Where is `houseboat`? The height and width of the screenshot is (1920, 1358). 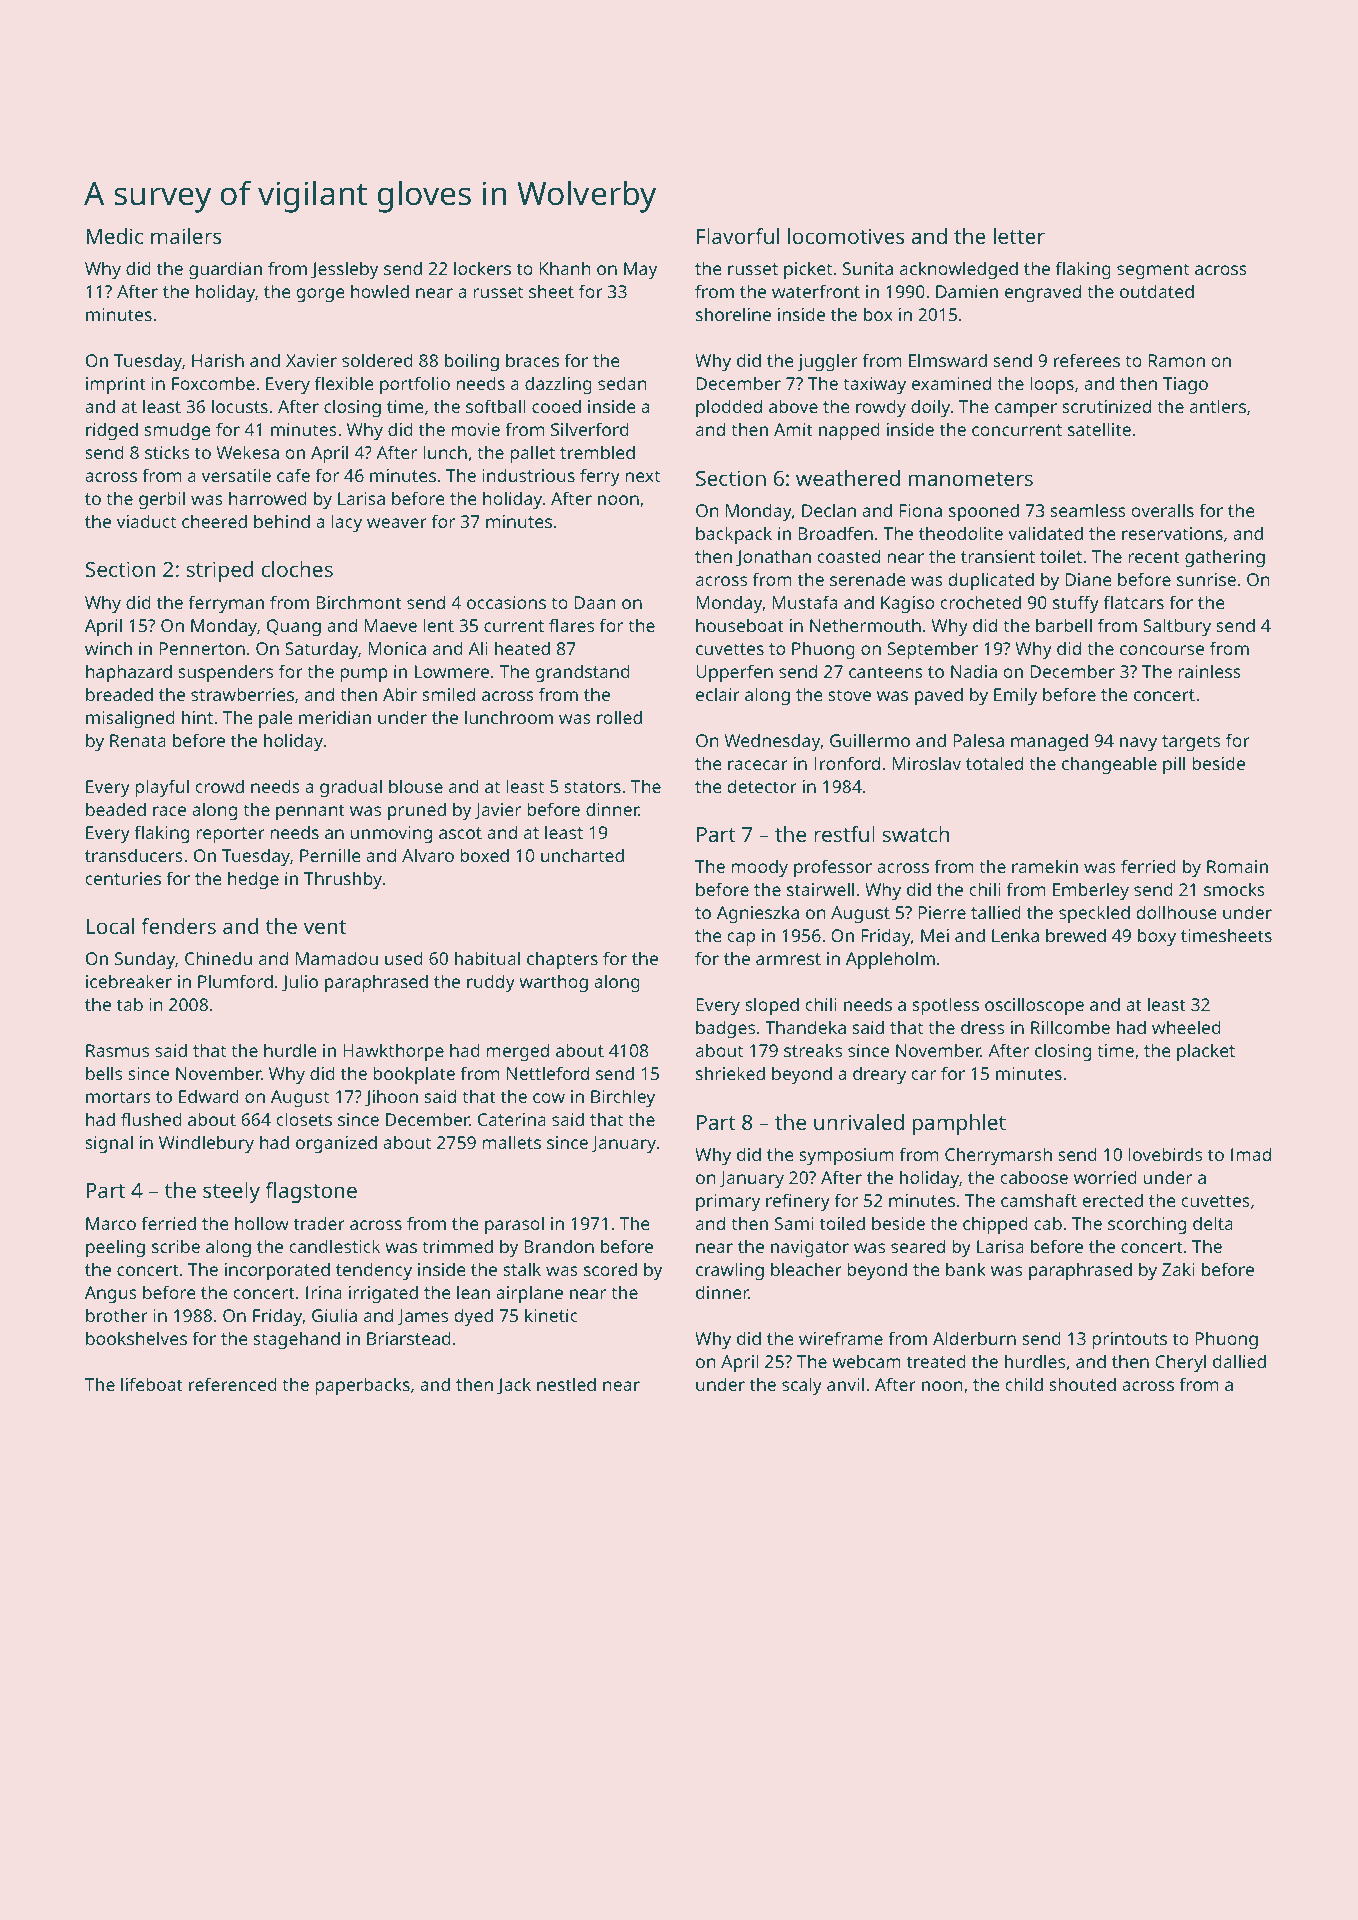 houseboat is located at coordinates (740, 625).
